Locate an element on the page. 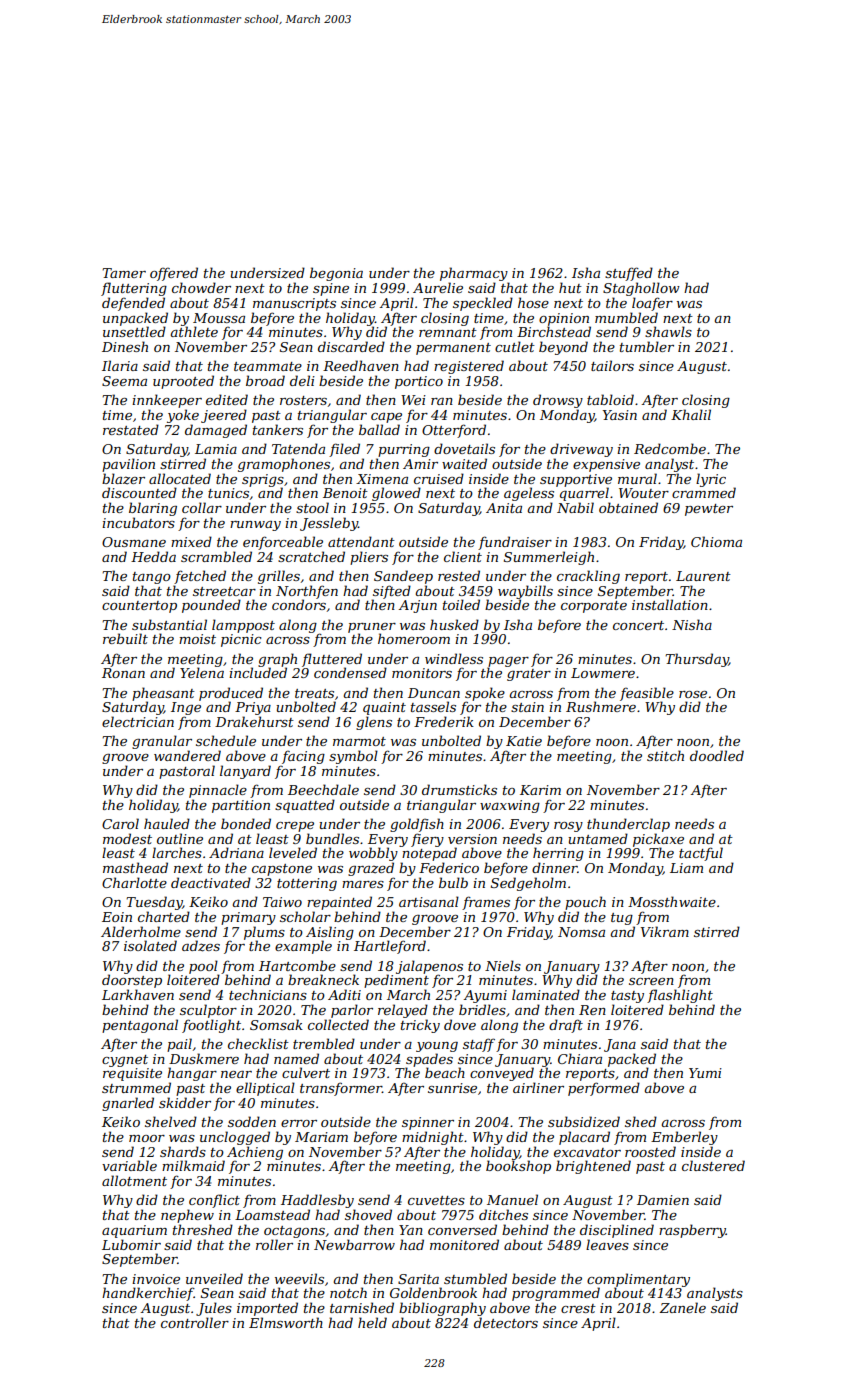 The height and width of the image is (1400, 849). obtained is located at coordinates (628, 507).
